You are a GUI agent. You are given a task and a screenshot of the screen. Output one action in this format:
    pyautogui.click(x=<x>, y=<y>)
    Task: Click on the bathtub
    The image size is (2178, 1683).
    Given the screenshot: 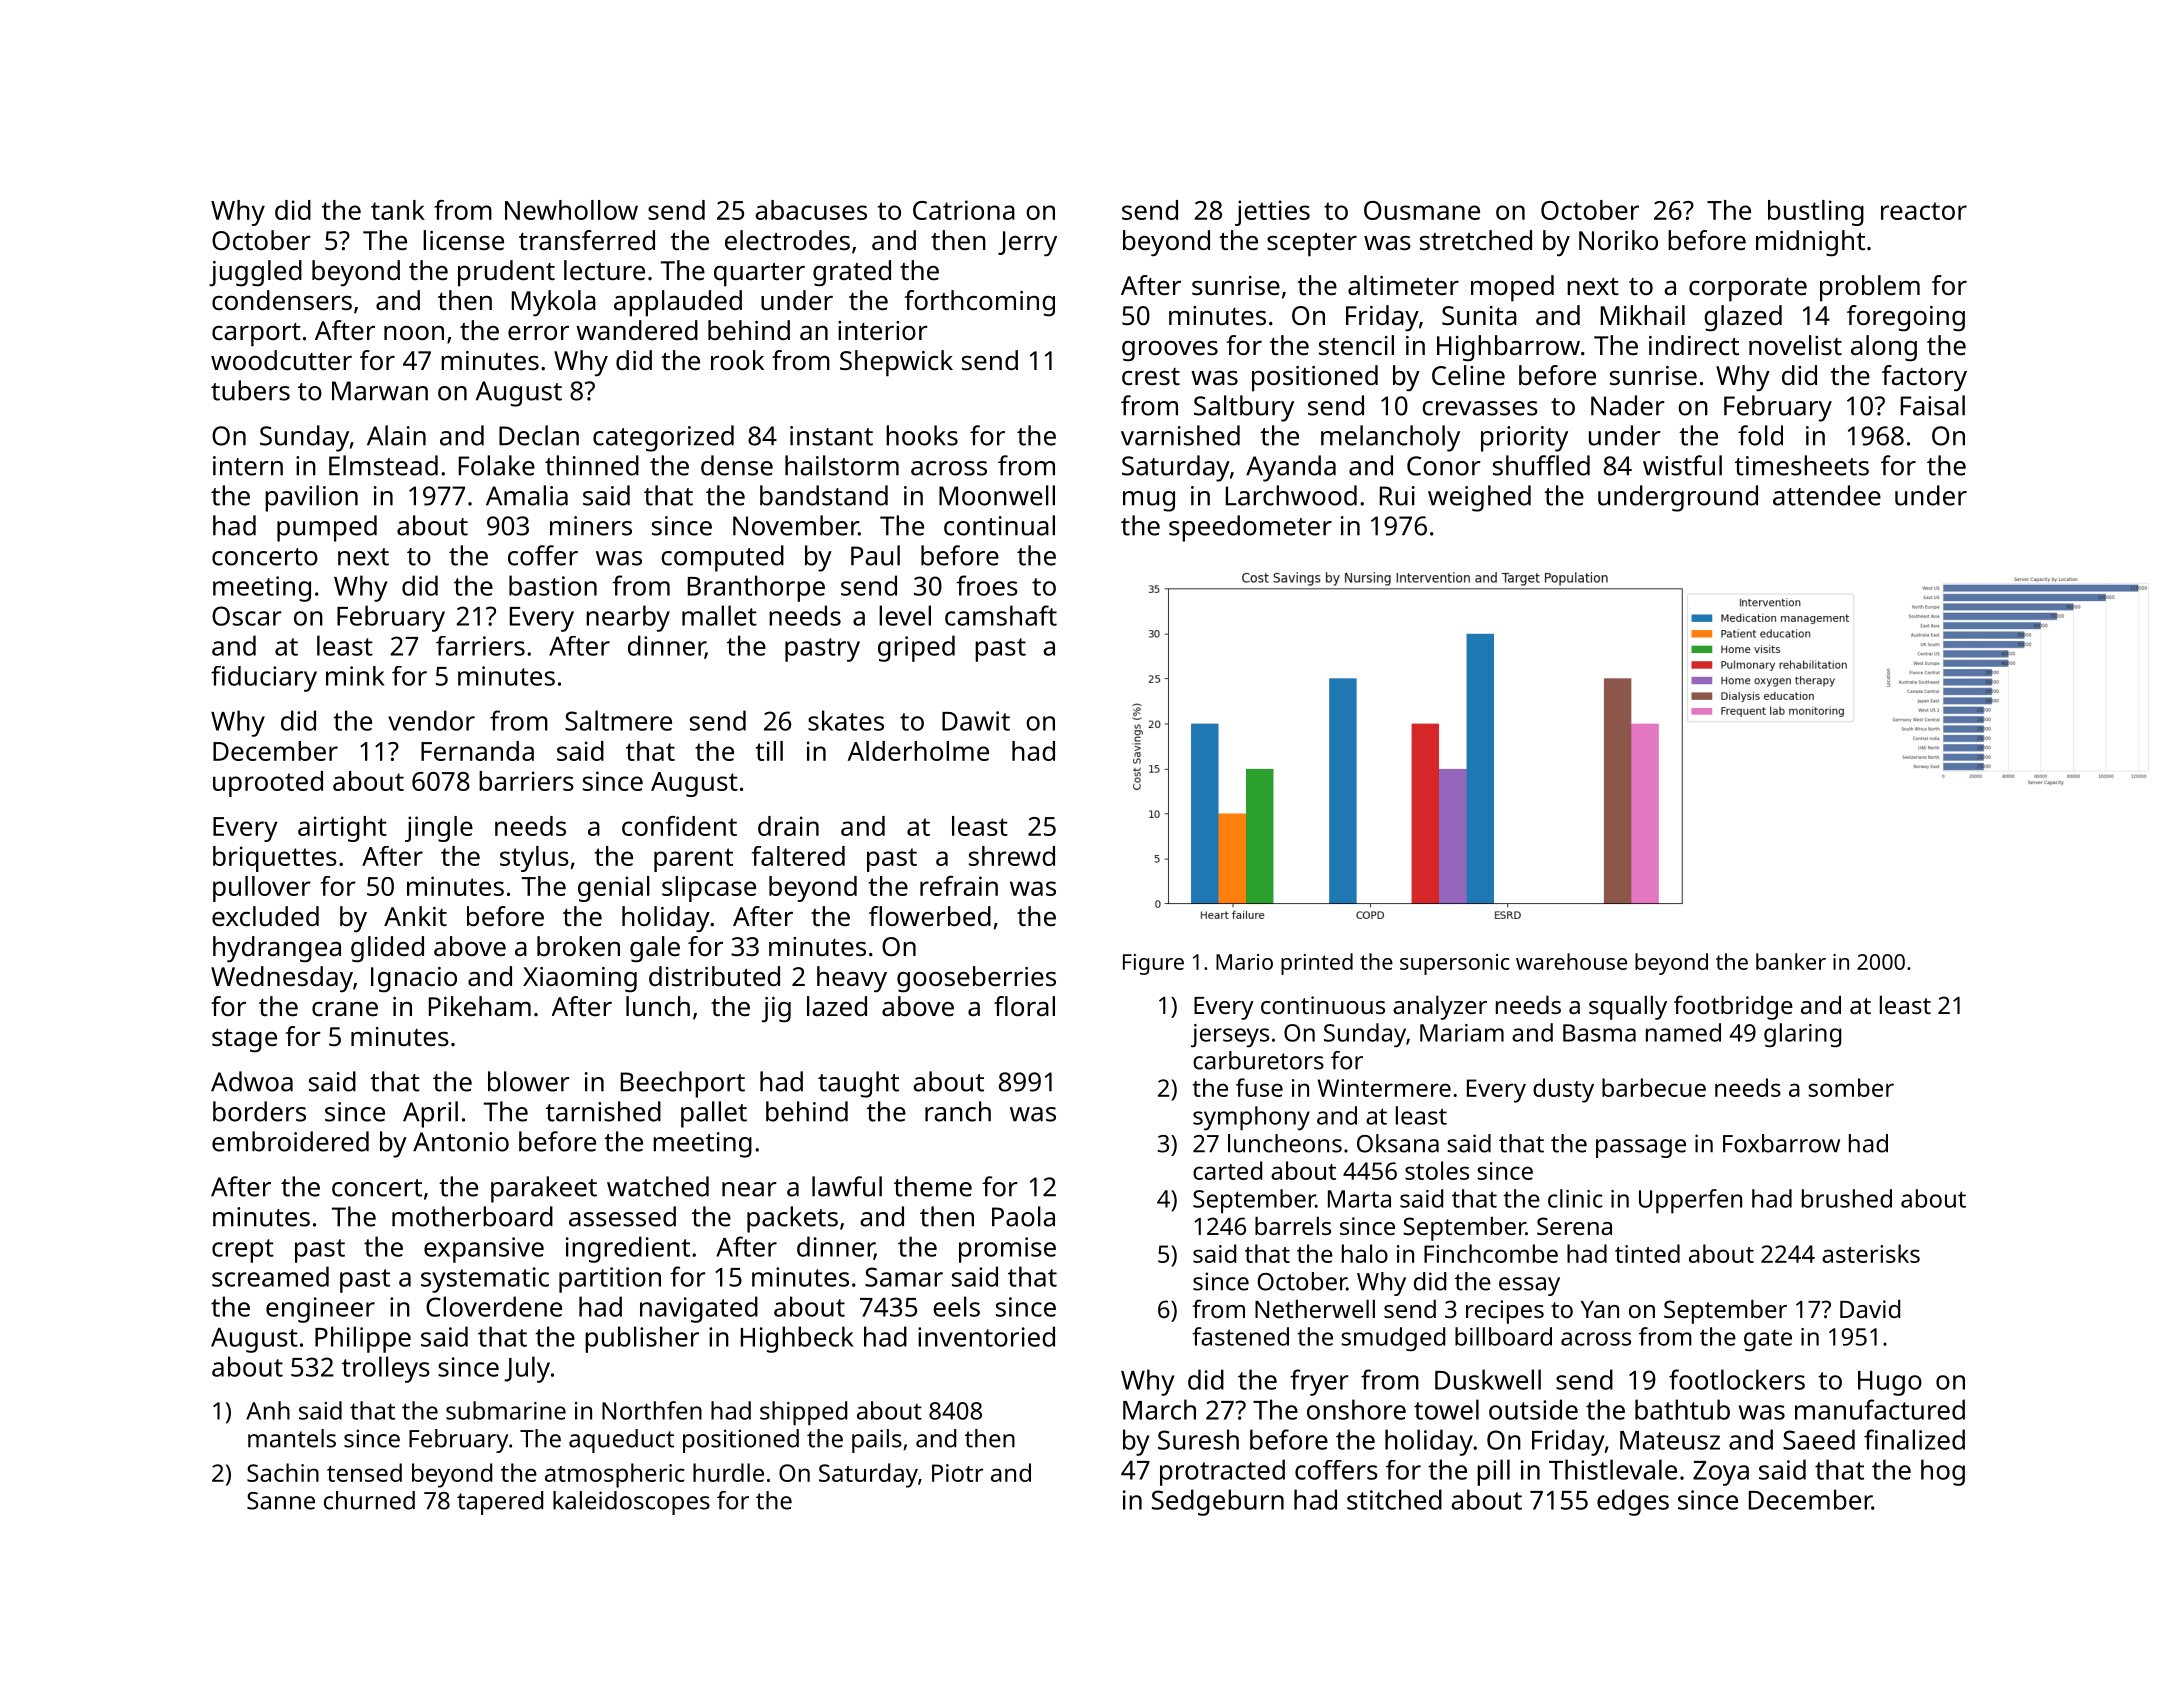 What is the action you would take?
    pyautogui.click(x=1682, y=1409)
